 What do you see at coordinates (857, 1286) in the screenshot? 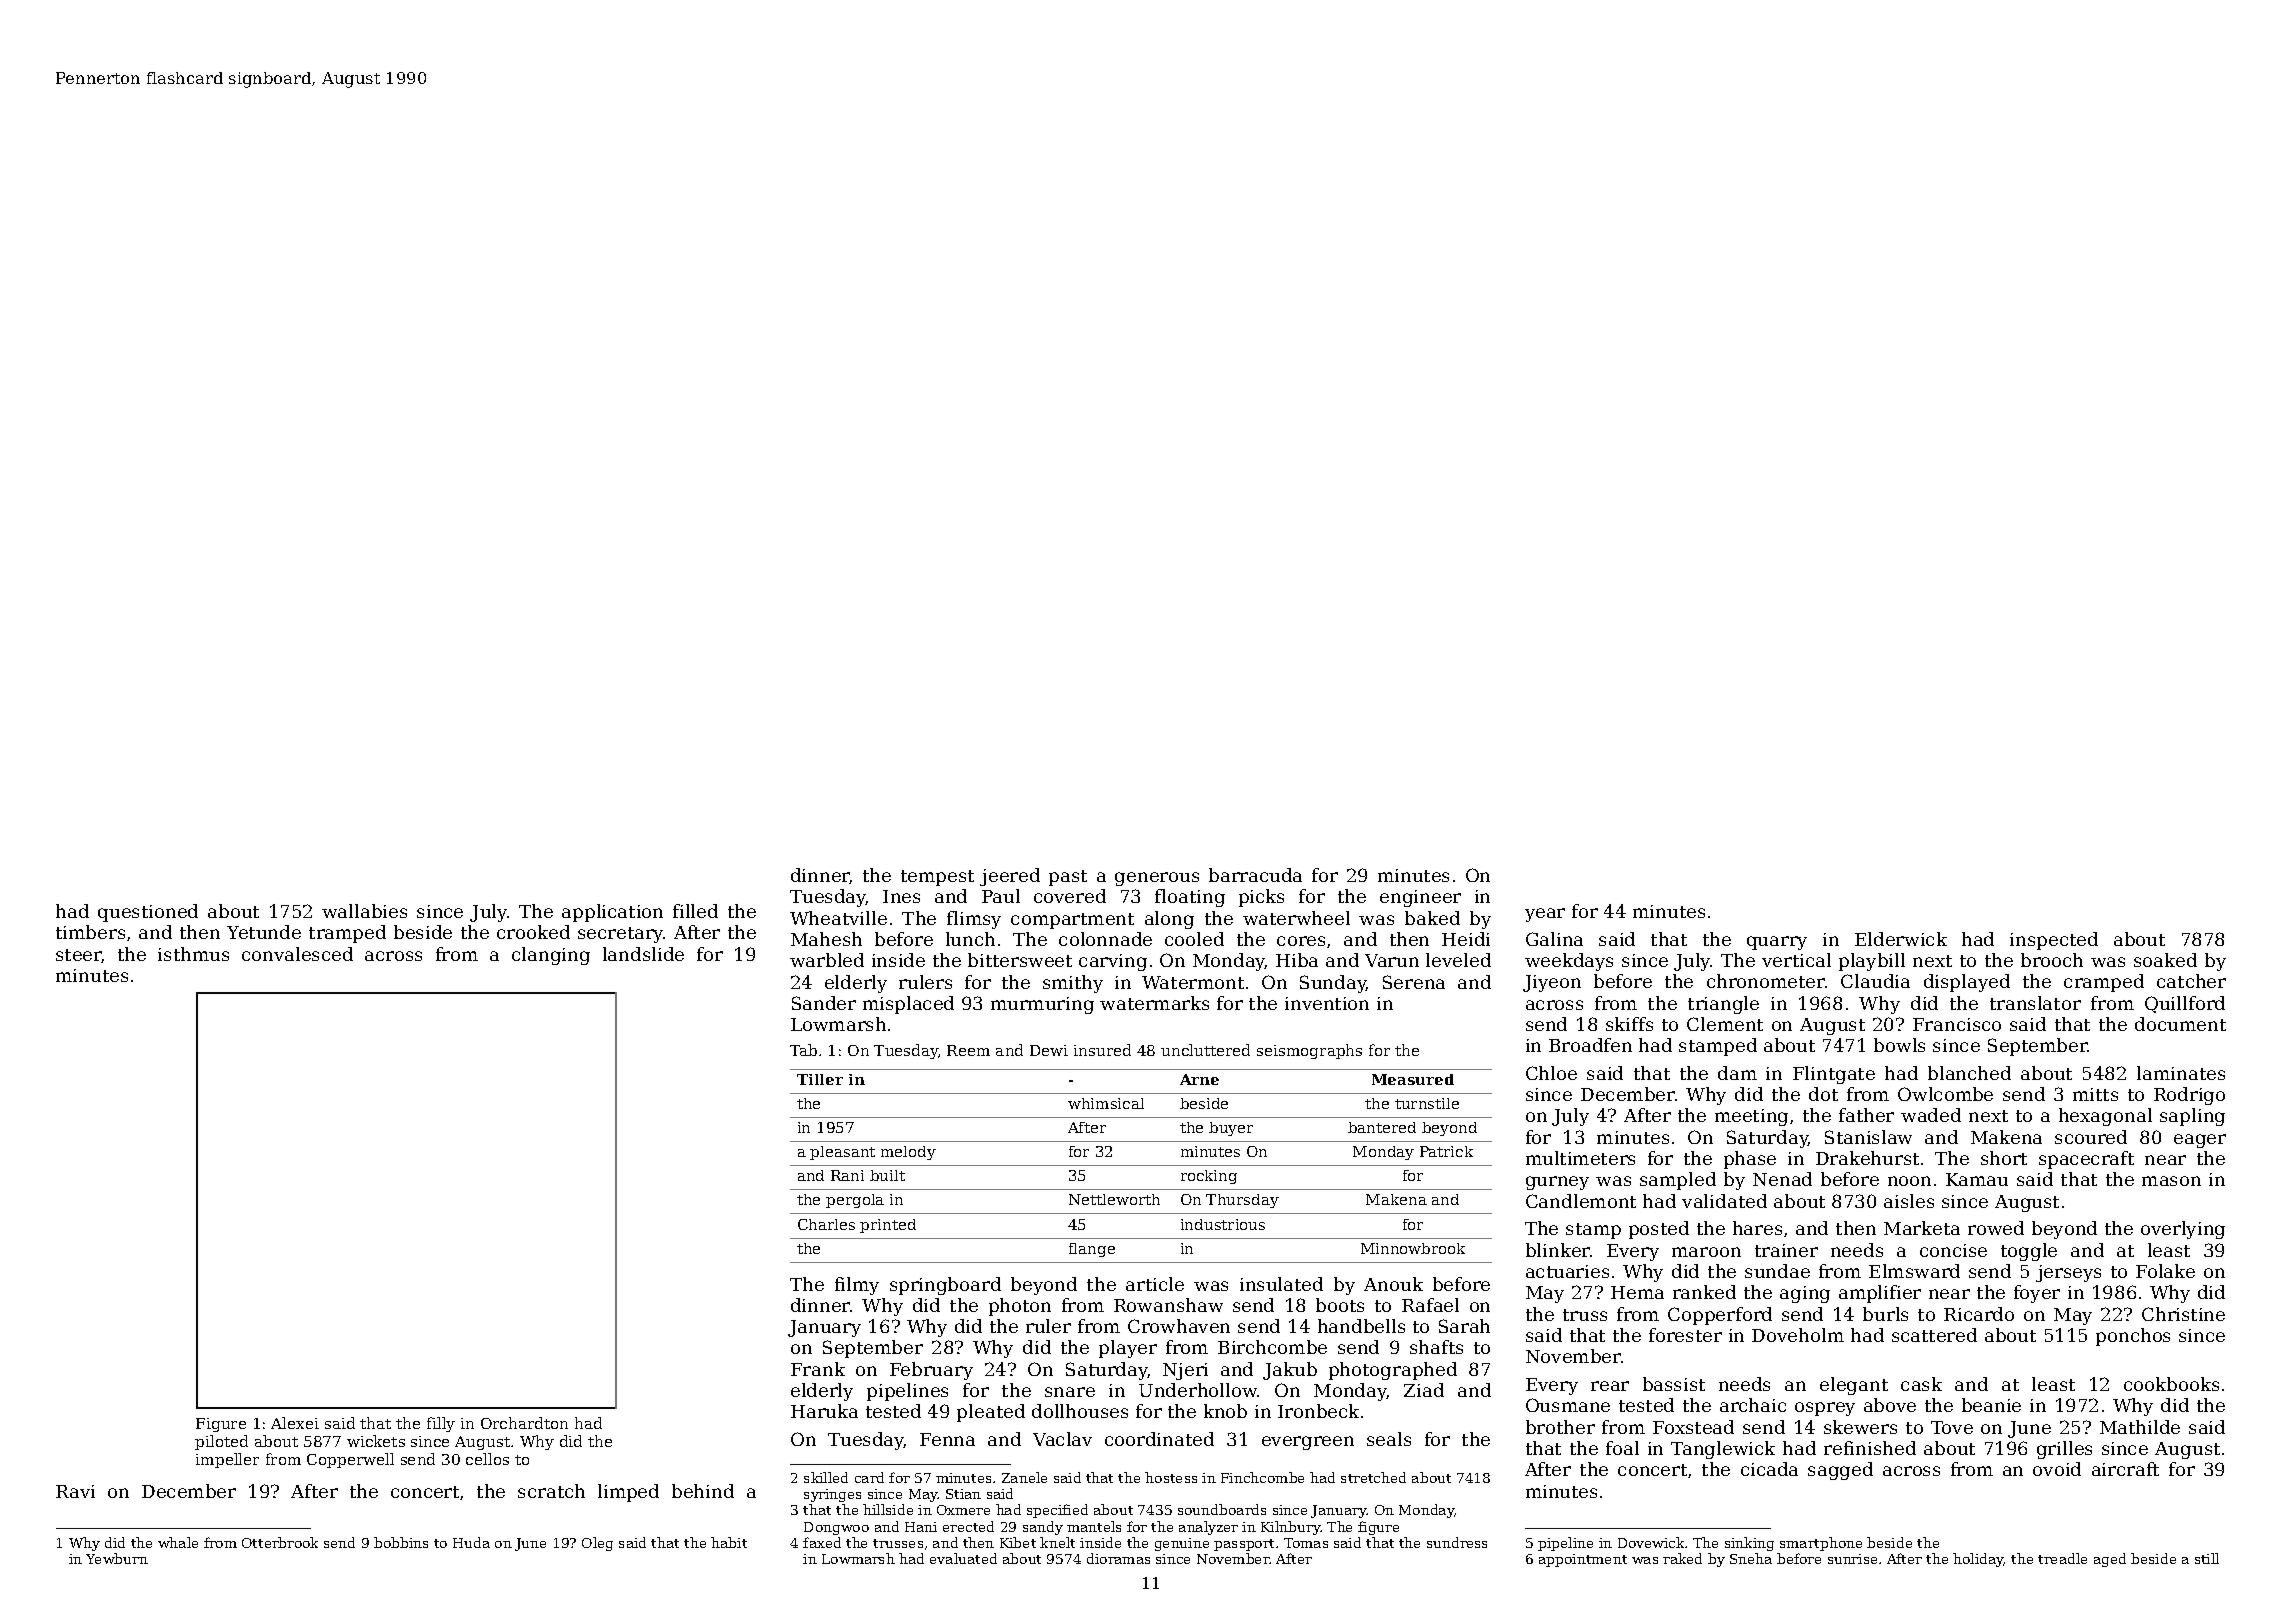
I see `filmy` at bounding box center [857, 1286].
